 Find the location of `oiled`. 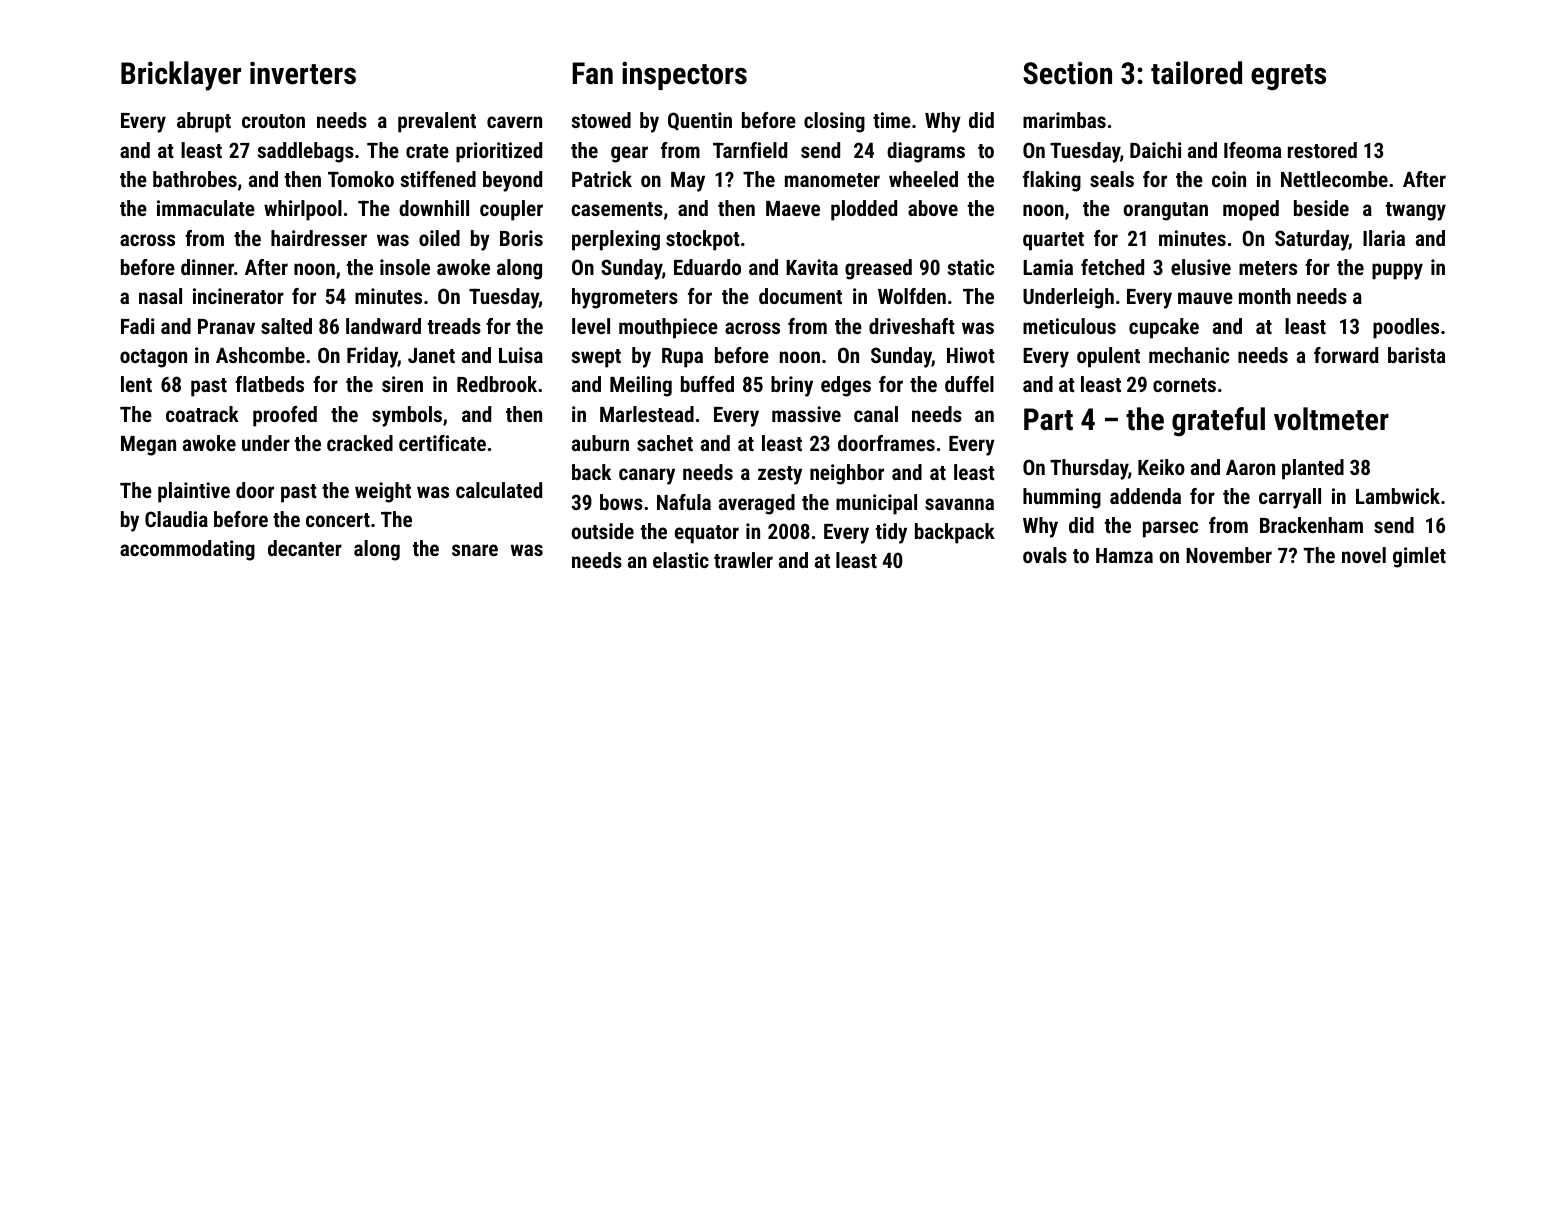

oiled is located at coordinates (439, 238).
